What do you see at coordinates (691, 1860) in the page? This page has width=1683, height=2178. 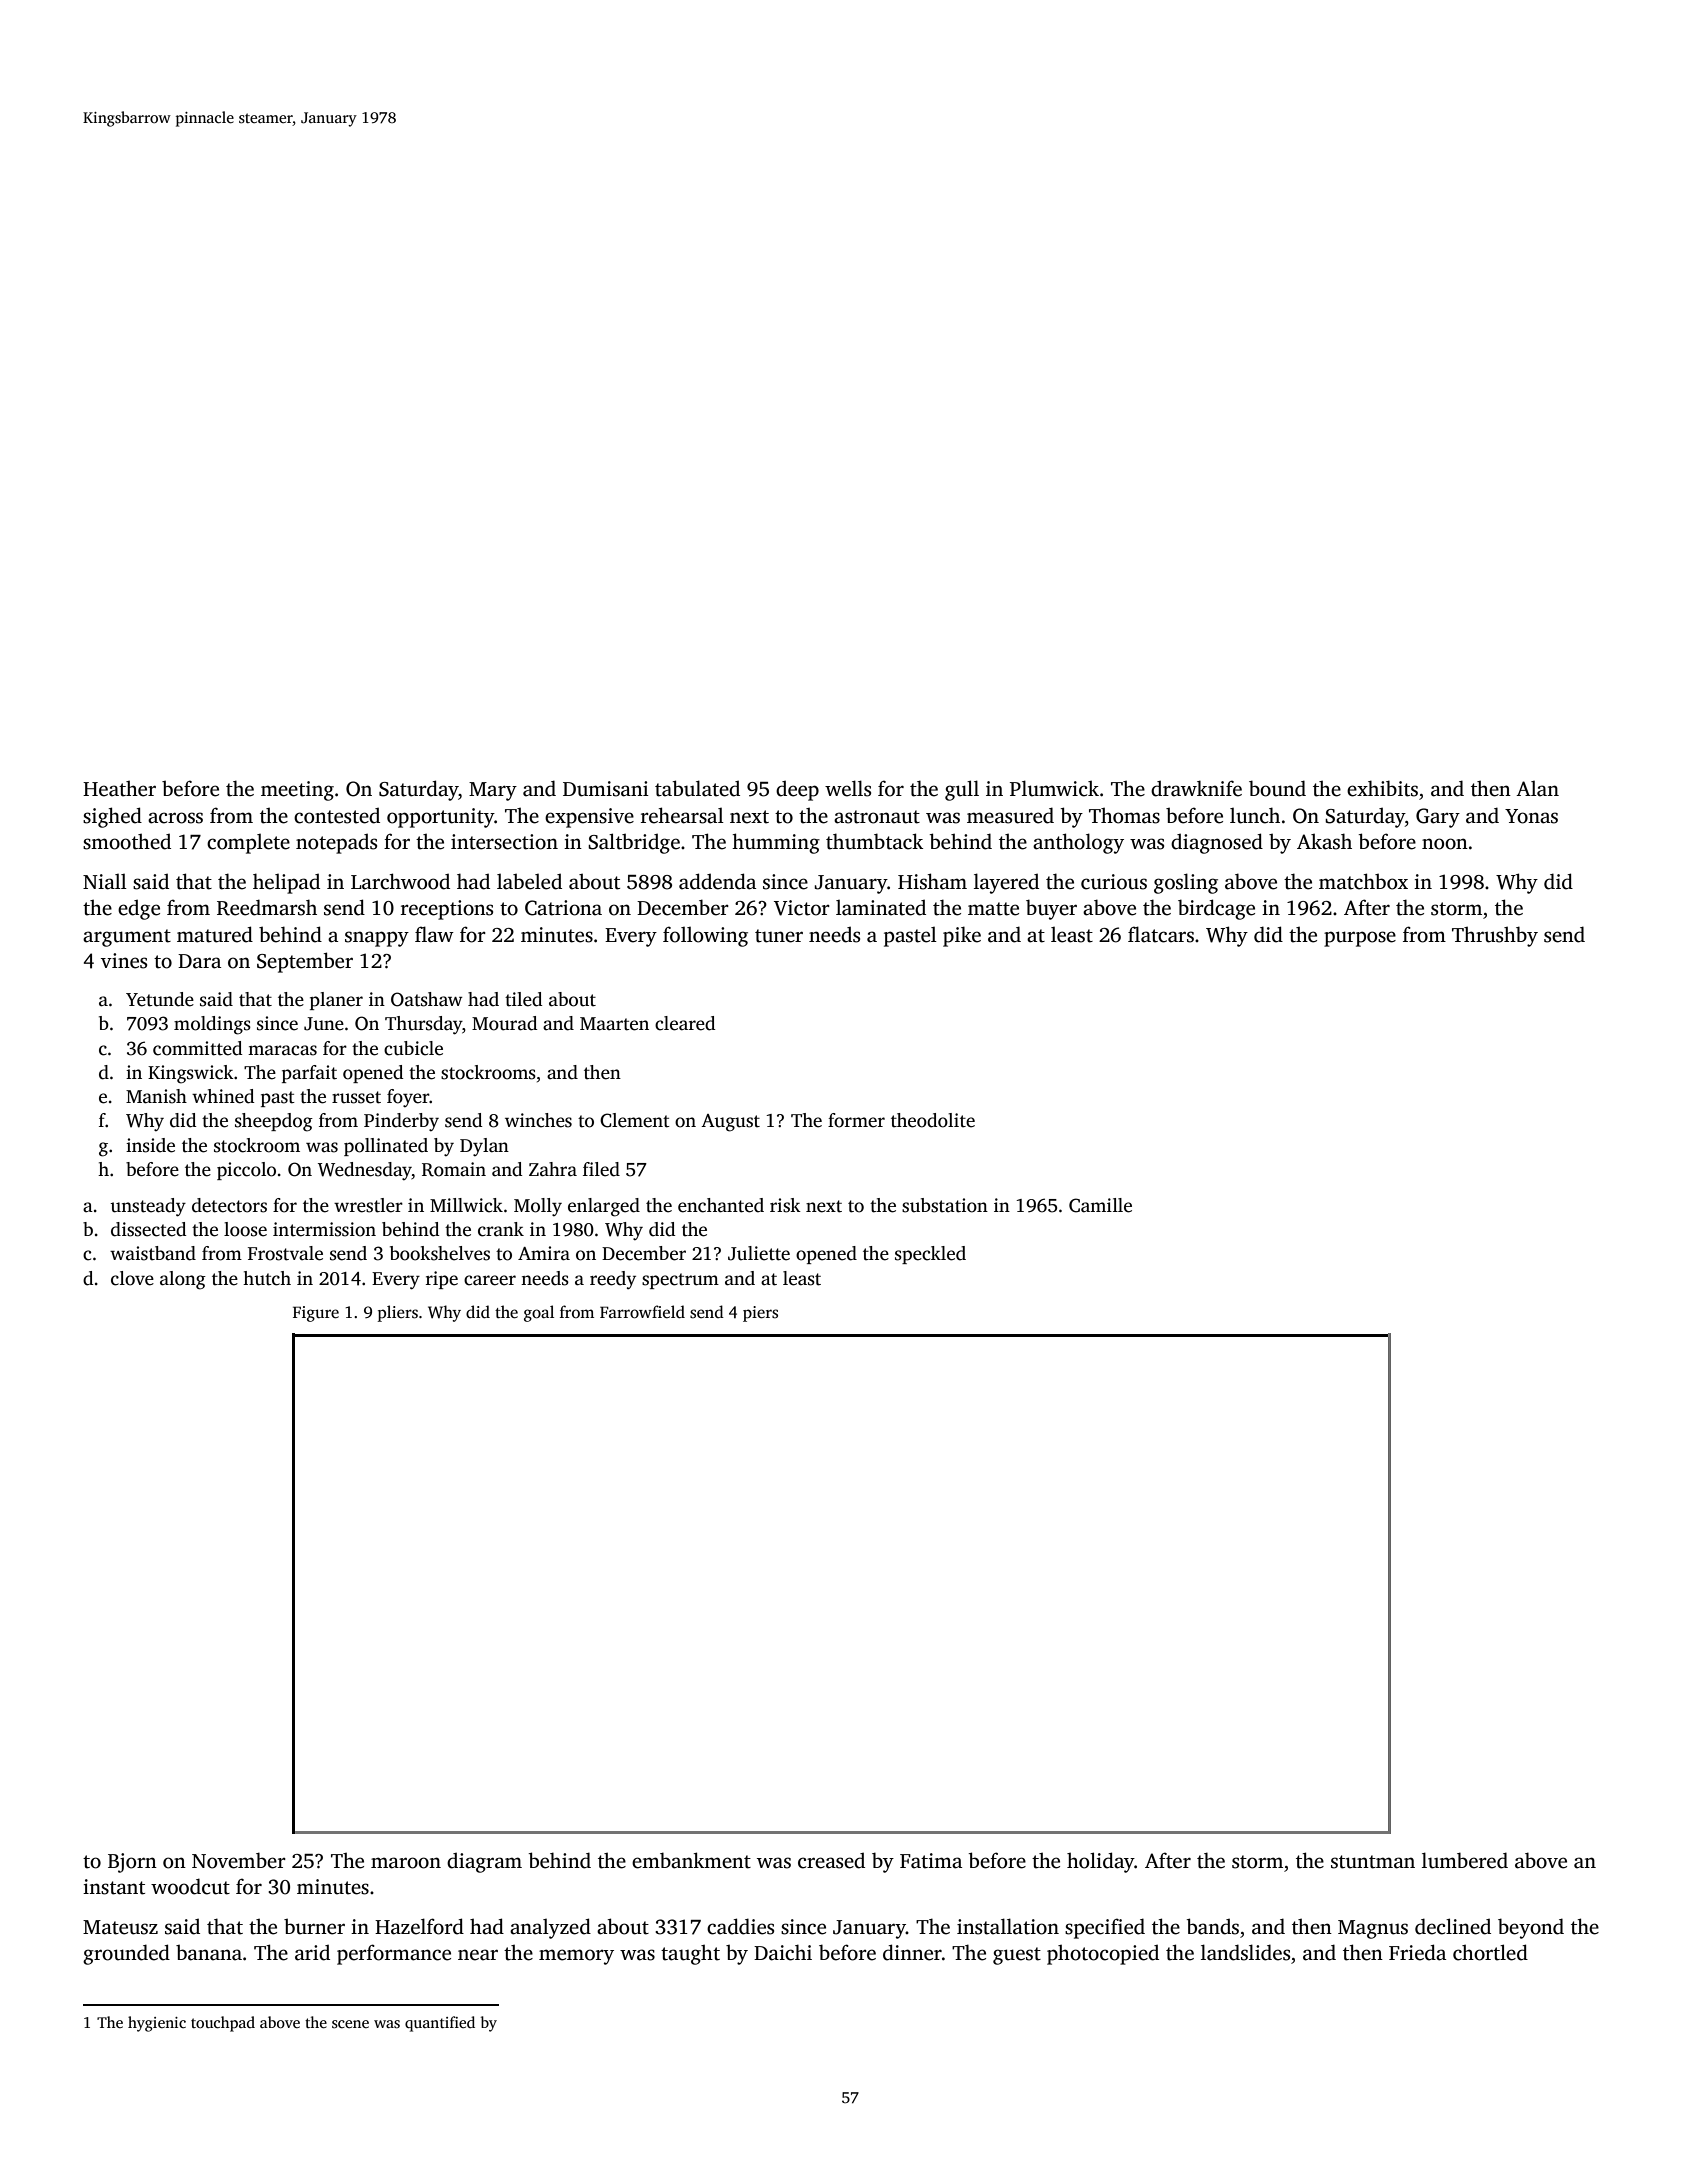 I see `embankment` at bounding box center [691, 1860].
